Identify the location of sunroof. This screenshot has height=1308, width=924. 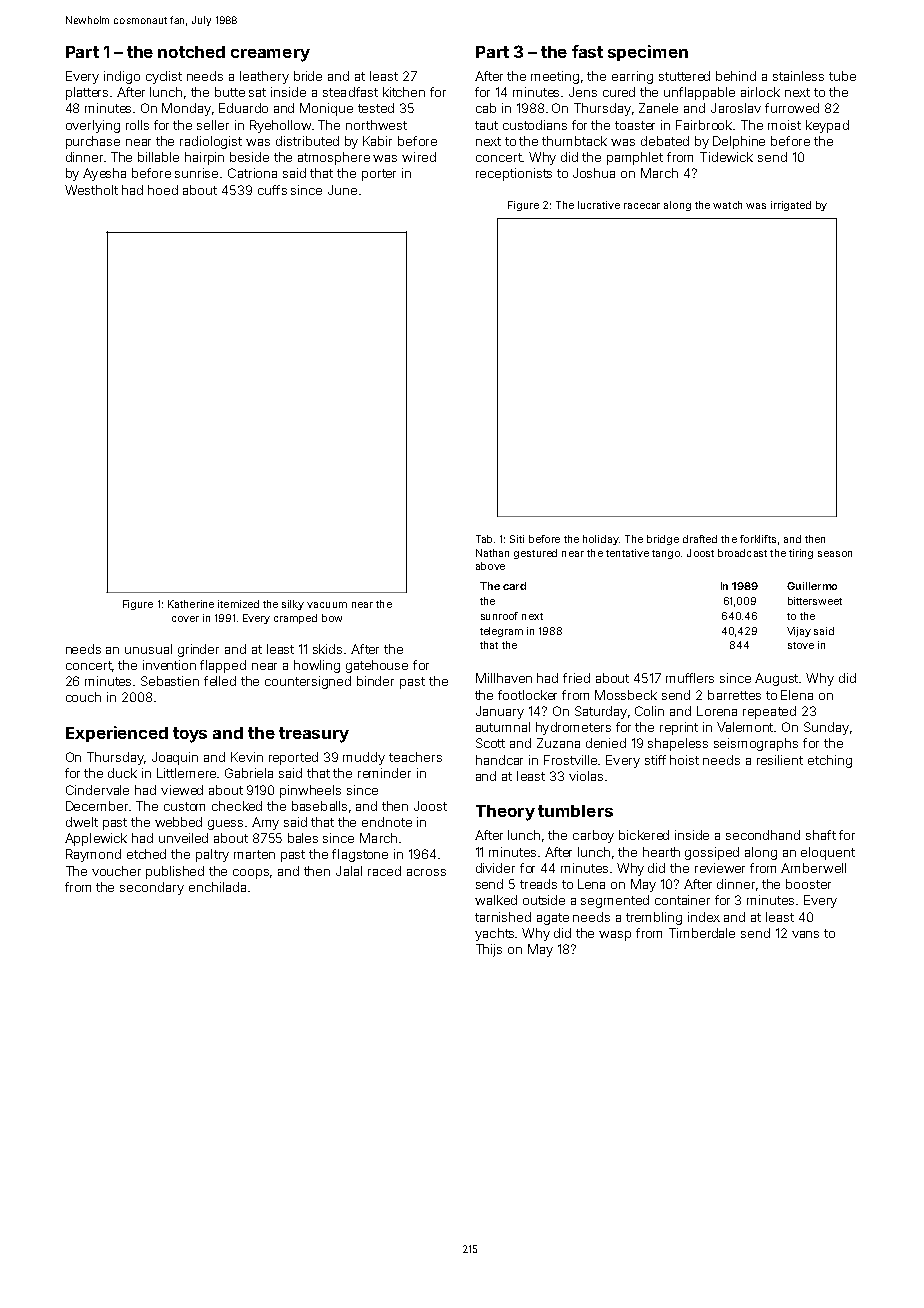
(499, 616).
